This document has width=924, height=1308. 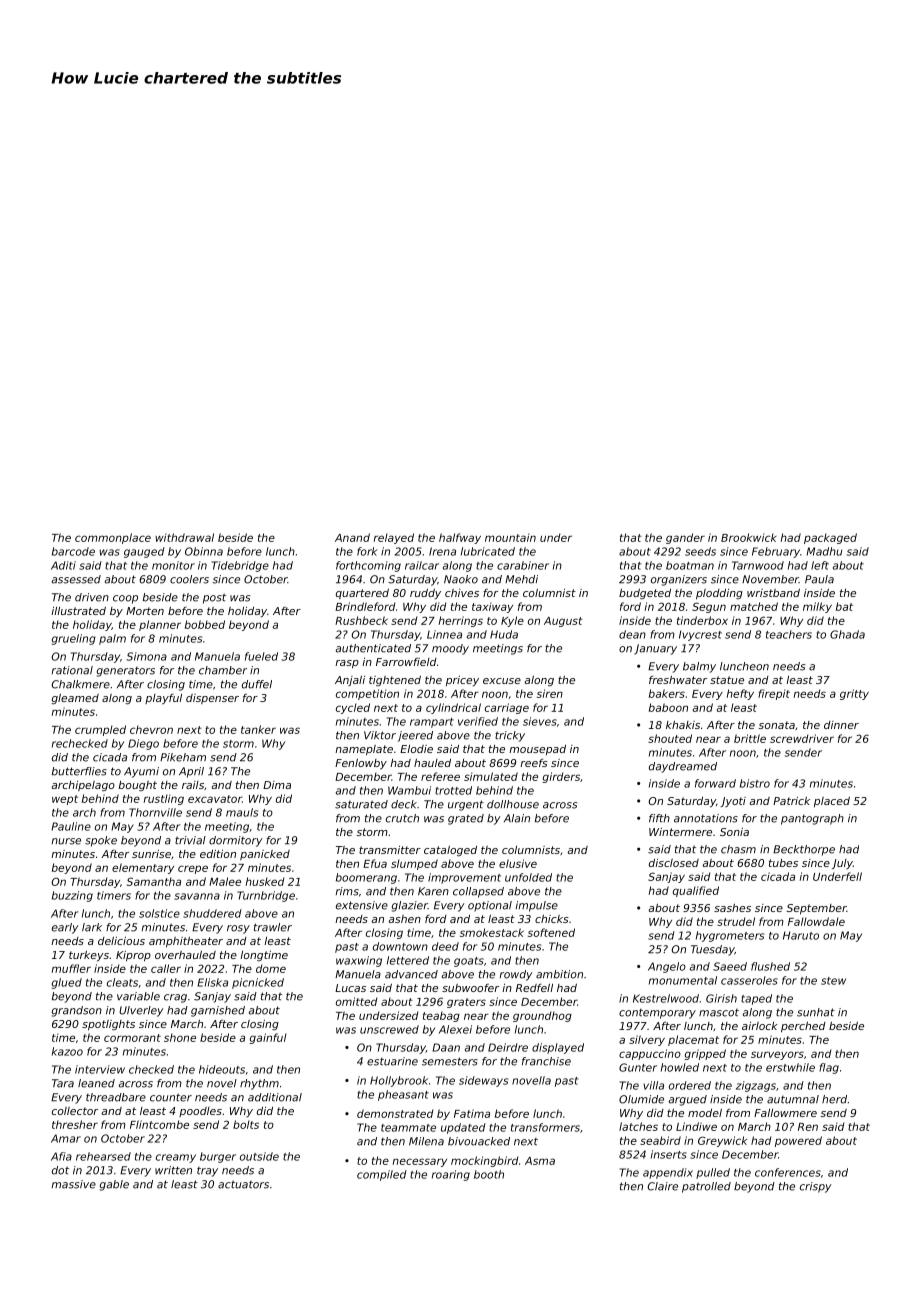 I want to click on left, so click(x=820, y=565).
